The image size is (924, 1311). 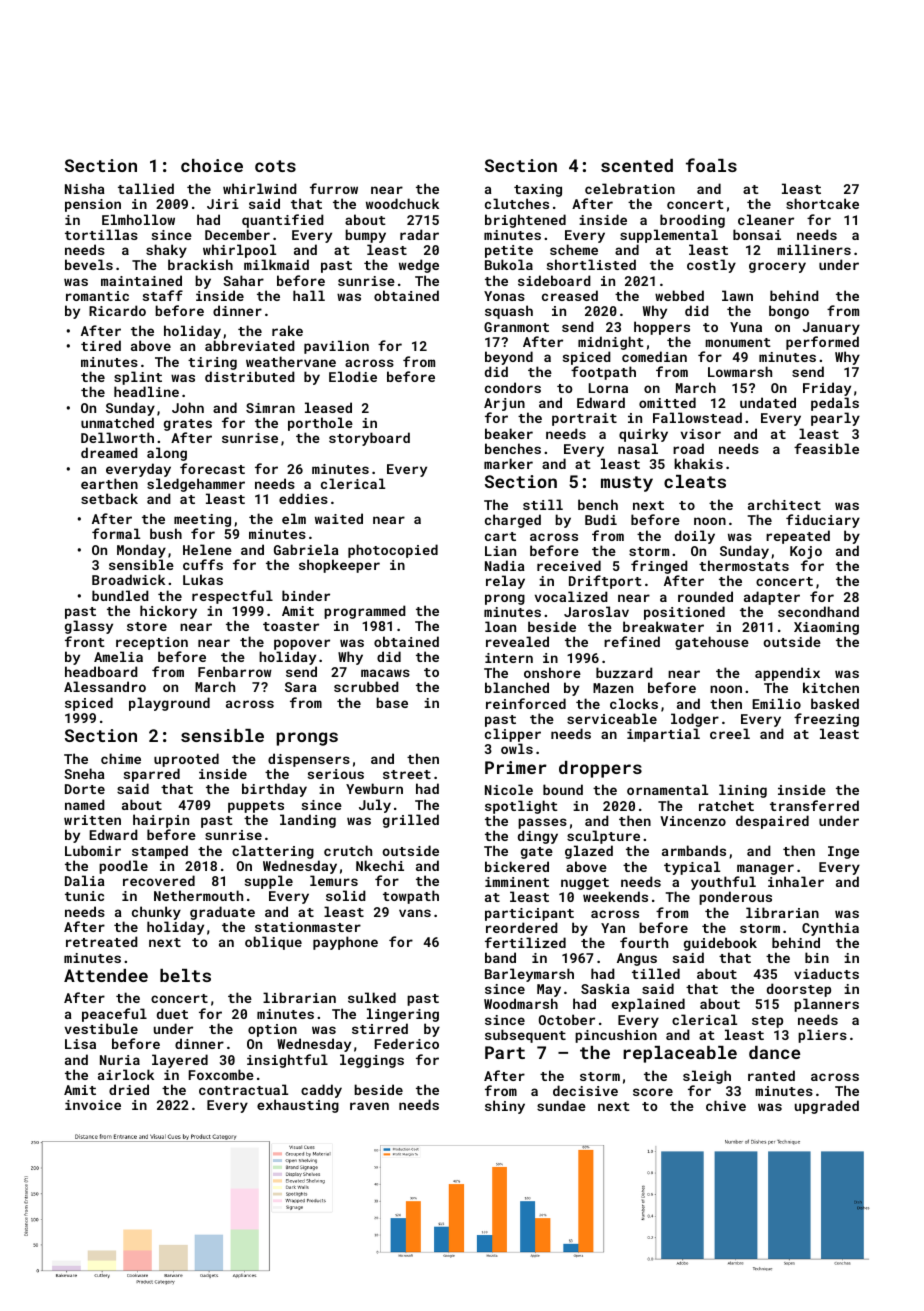 What do you see at coordinates (105, 686) in the page?
I see `Alessandro` at bounding box center [105, 686].
